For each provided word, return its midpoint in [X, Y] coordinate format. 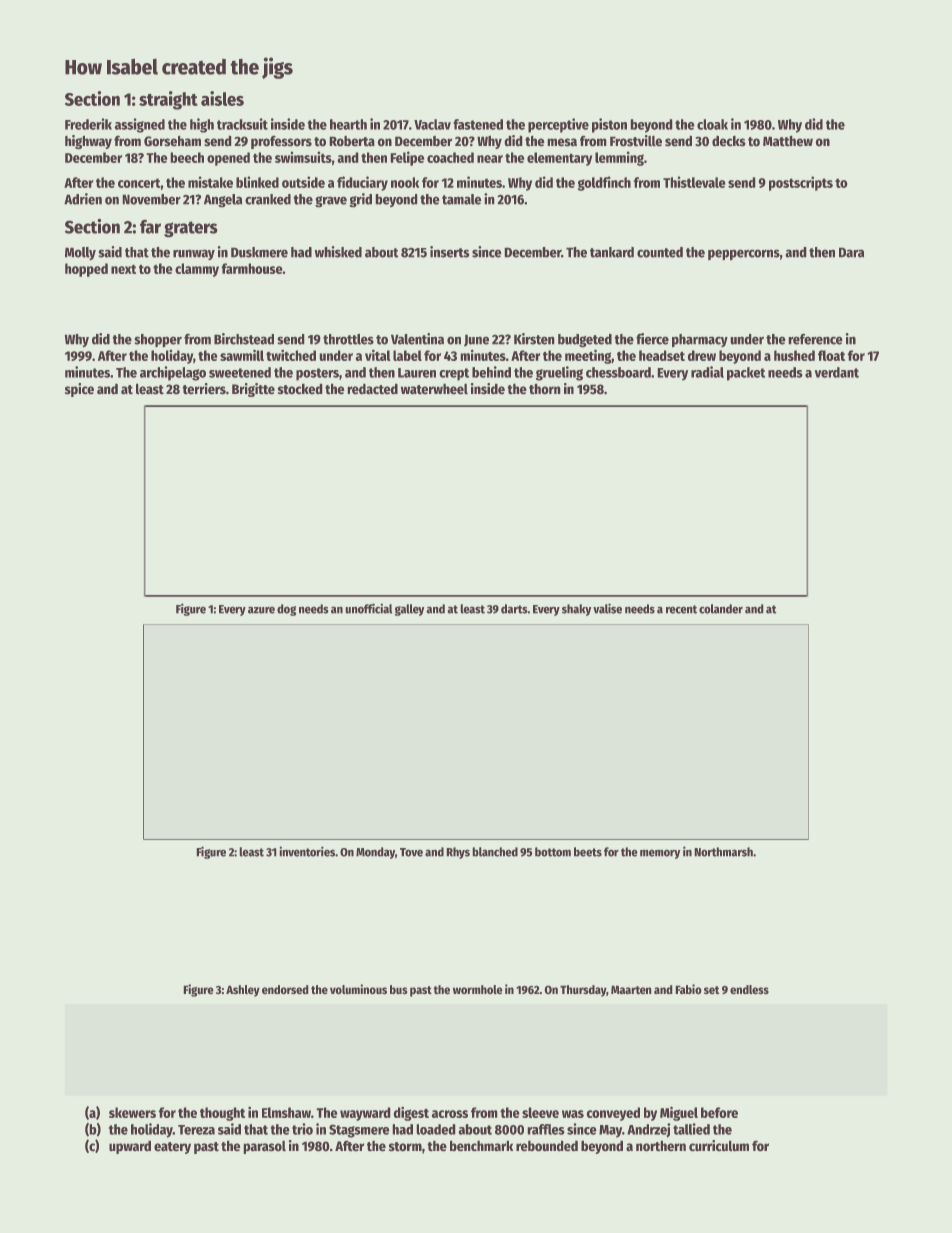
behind [491, 372]
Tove [411, 852]
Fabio [688, 989]
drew [702, 355]
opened [228, 159]
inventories [307, 851]
